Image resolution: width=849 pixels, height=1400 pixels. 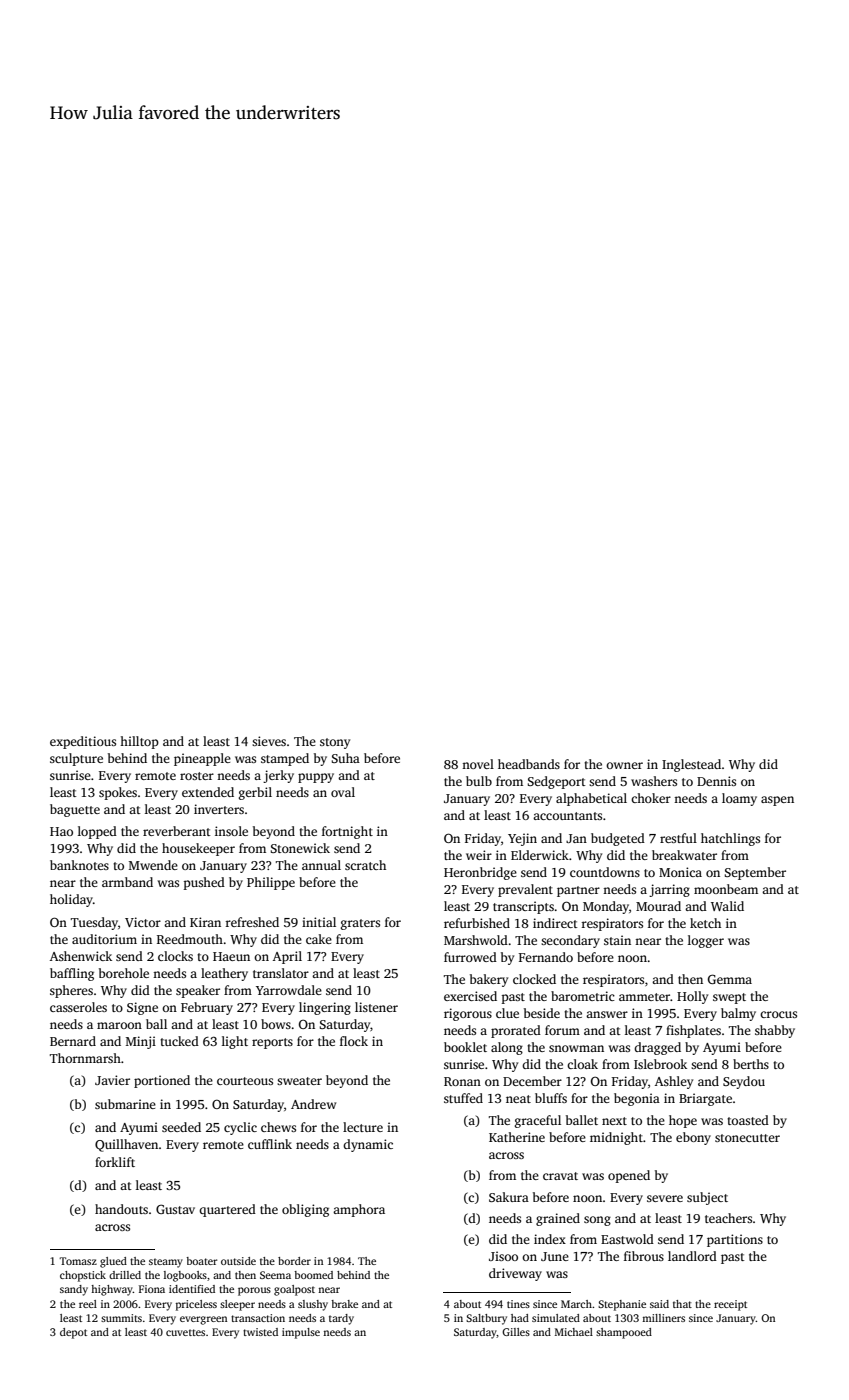 What do you see at coordinates (335, 743) in the screenshot?
I see `stony` at bounding box center [335, 743].
